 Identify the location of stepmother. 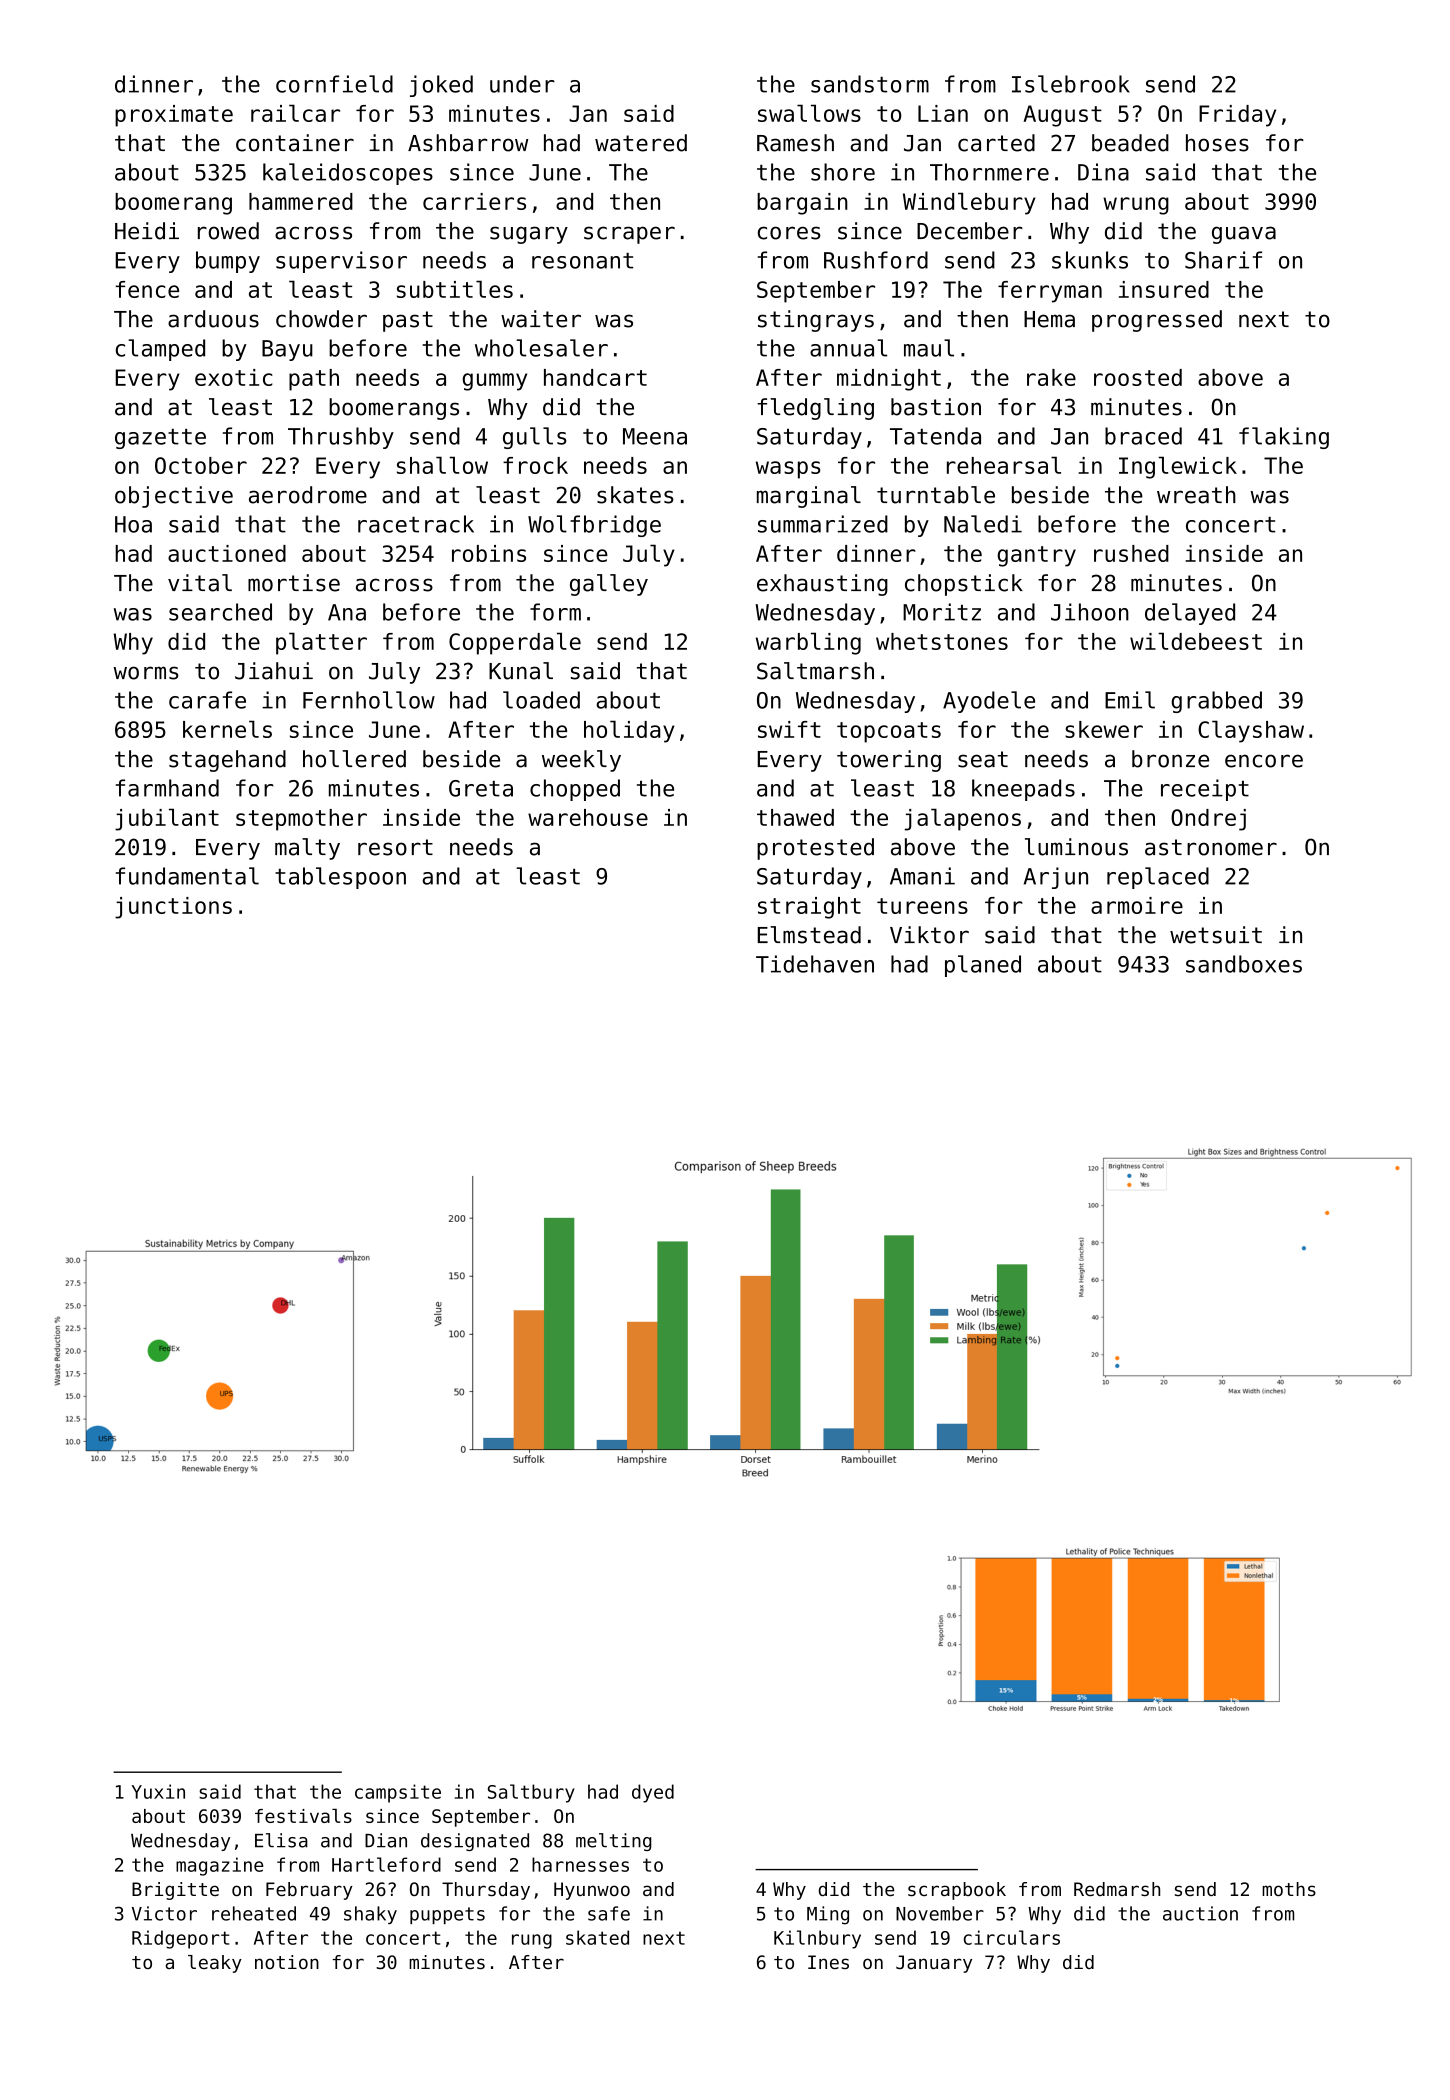
(301, 820).
